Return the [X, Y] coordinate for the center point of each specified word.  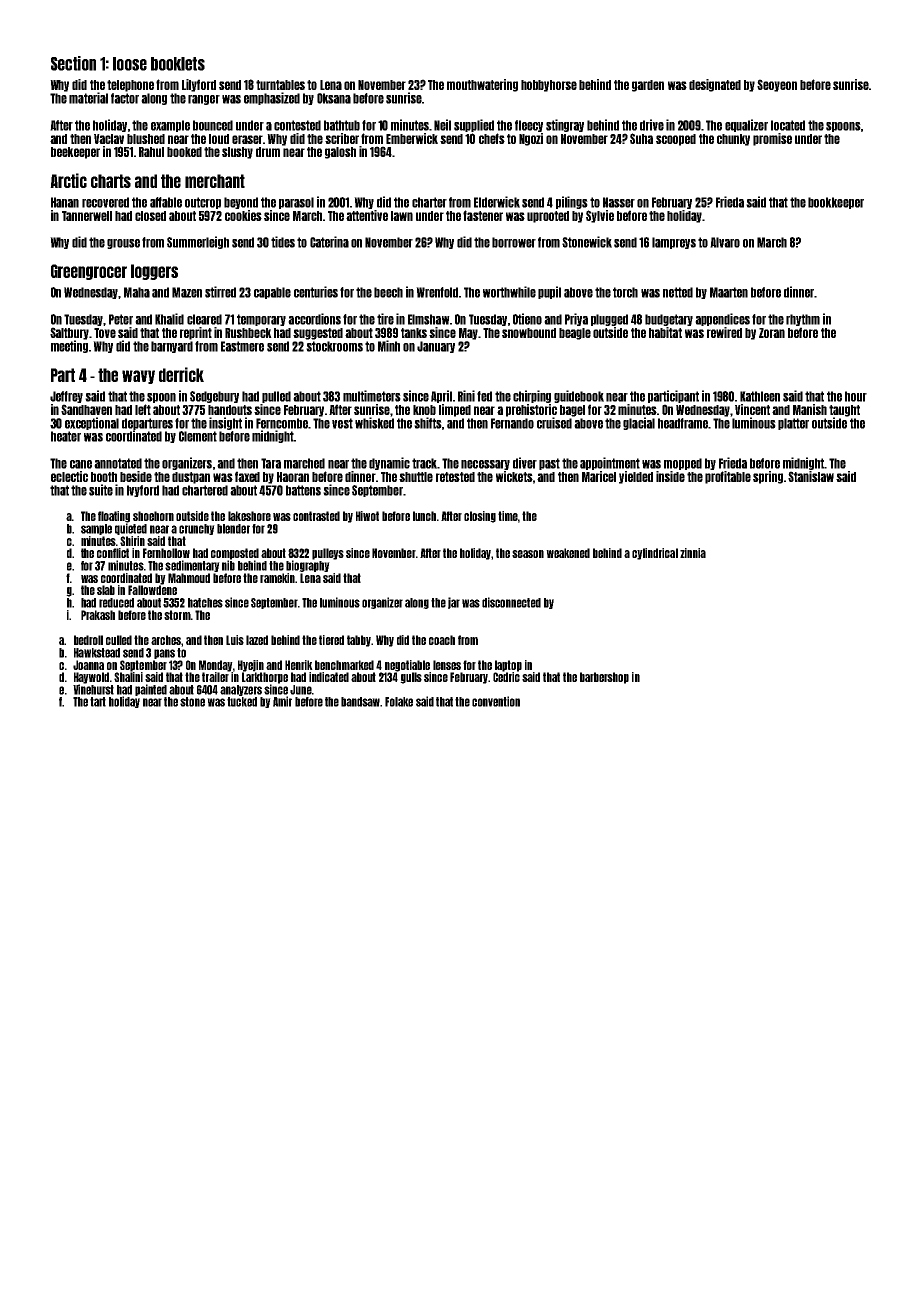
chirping [532, 396]
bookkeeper [836, 203]
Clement [198, 436]
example [170, 126]
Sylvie [600, 216]
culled [119, 640]
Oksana [334, 98]
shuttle [416, 477]
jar [454, 603]
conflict [113, 553]
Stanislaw [811, 476]
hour [856, 396]
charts [111, 181]
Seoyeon [777, 85]
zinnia [693, 553]
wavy [138, 377]
